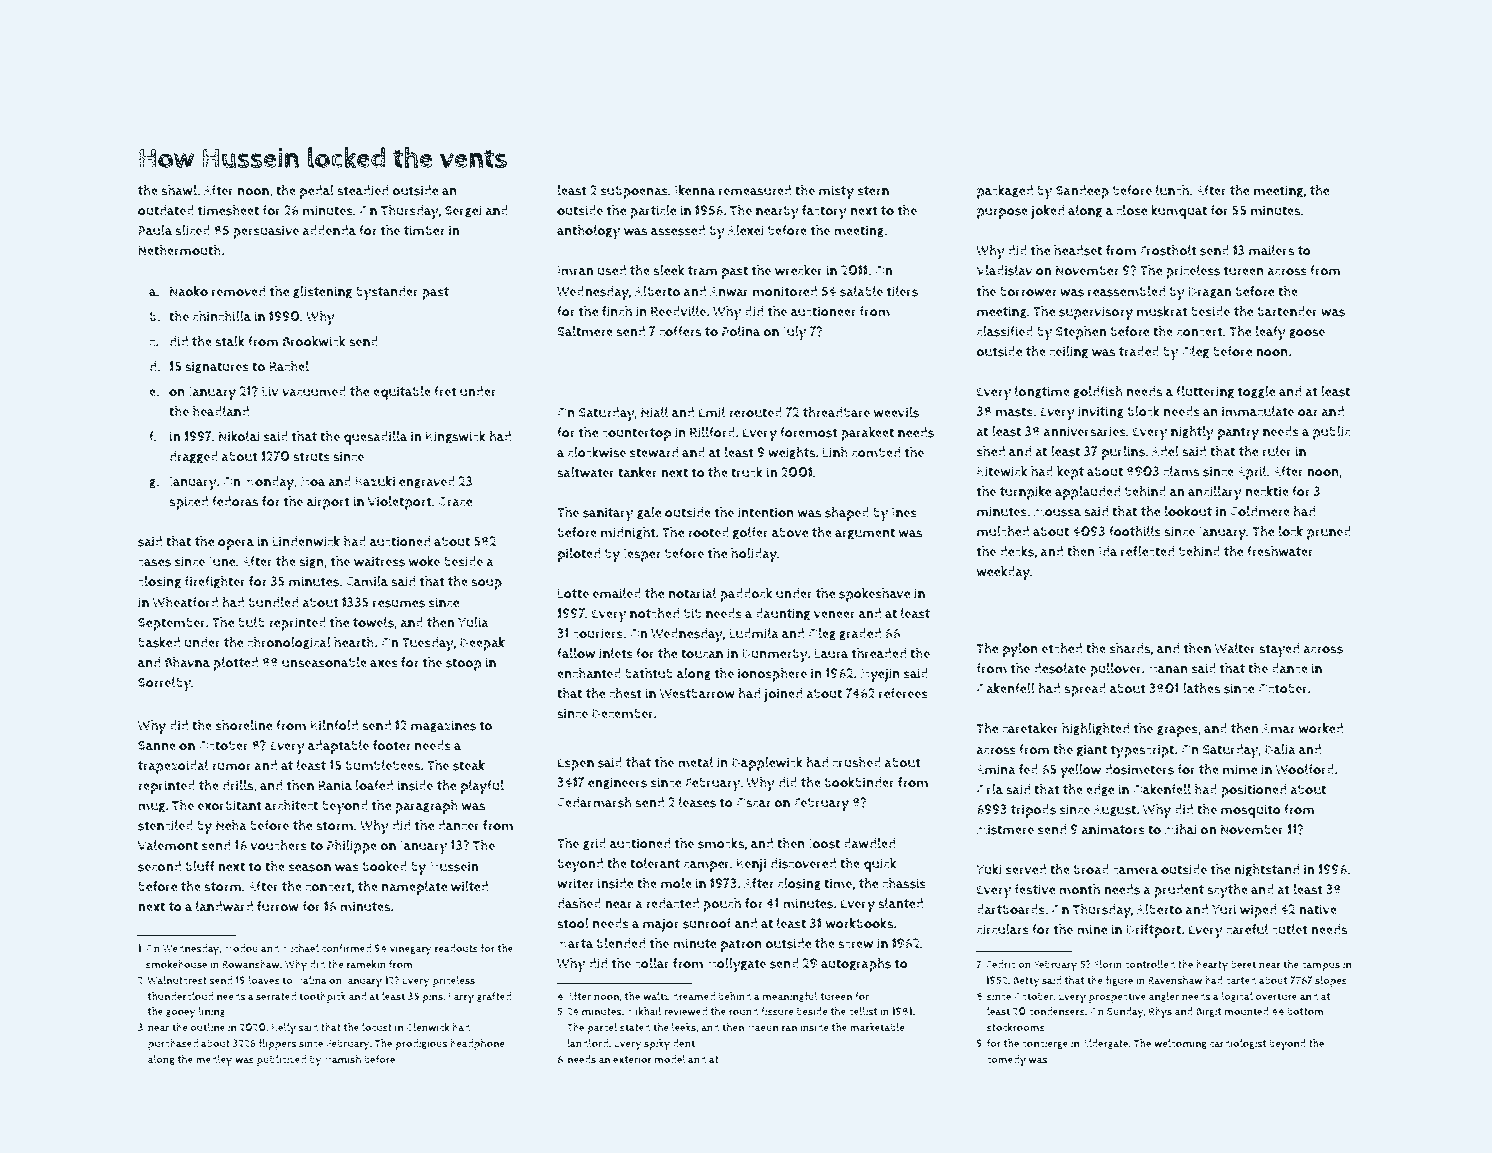 The height and width of the screenshot is (1153, 1492). I want to click on Amina, so click(996, 769).
